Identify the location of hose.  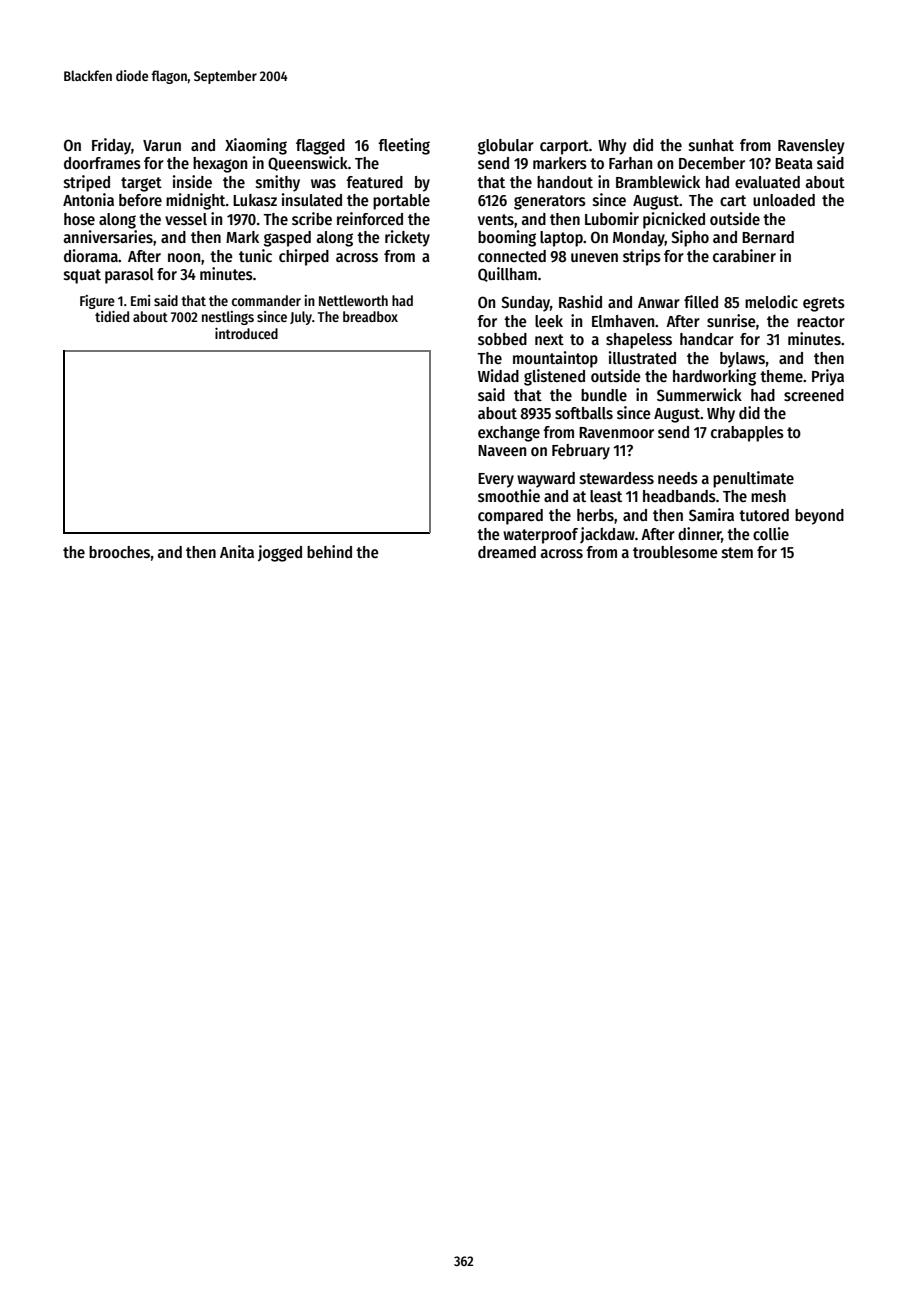
(79, 219).
